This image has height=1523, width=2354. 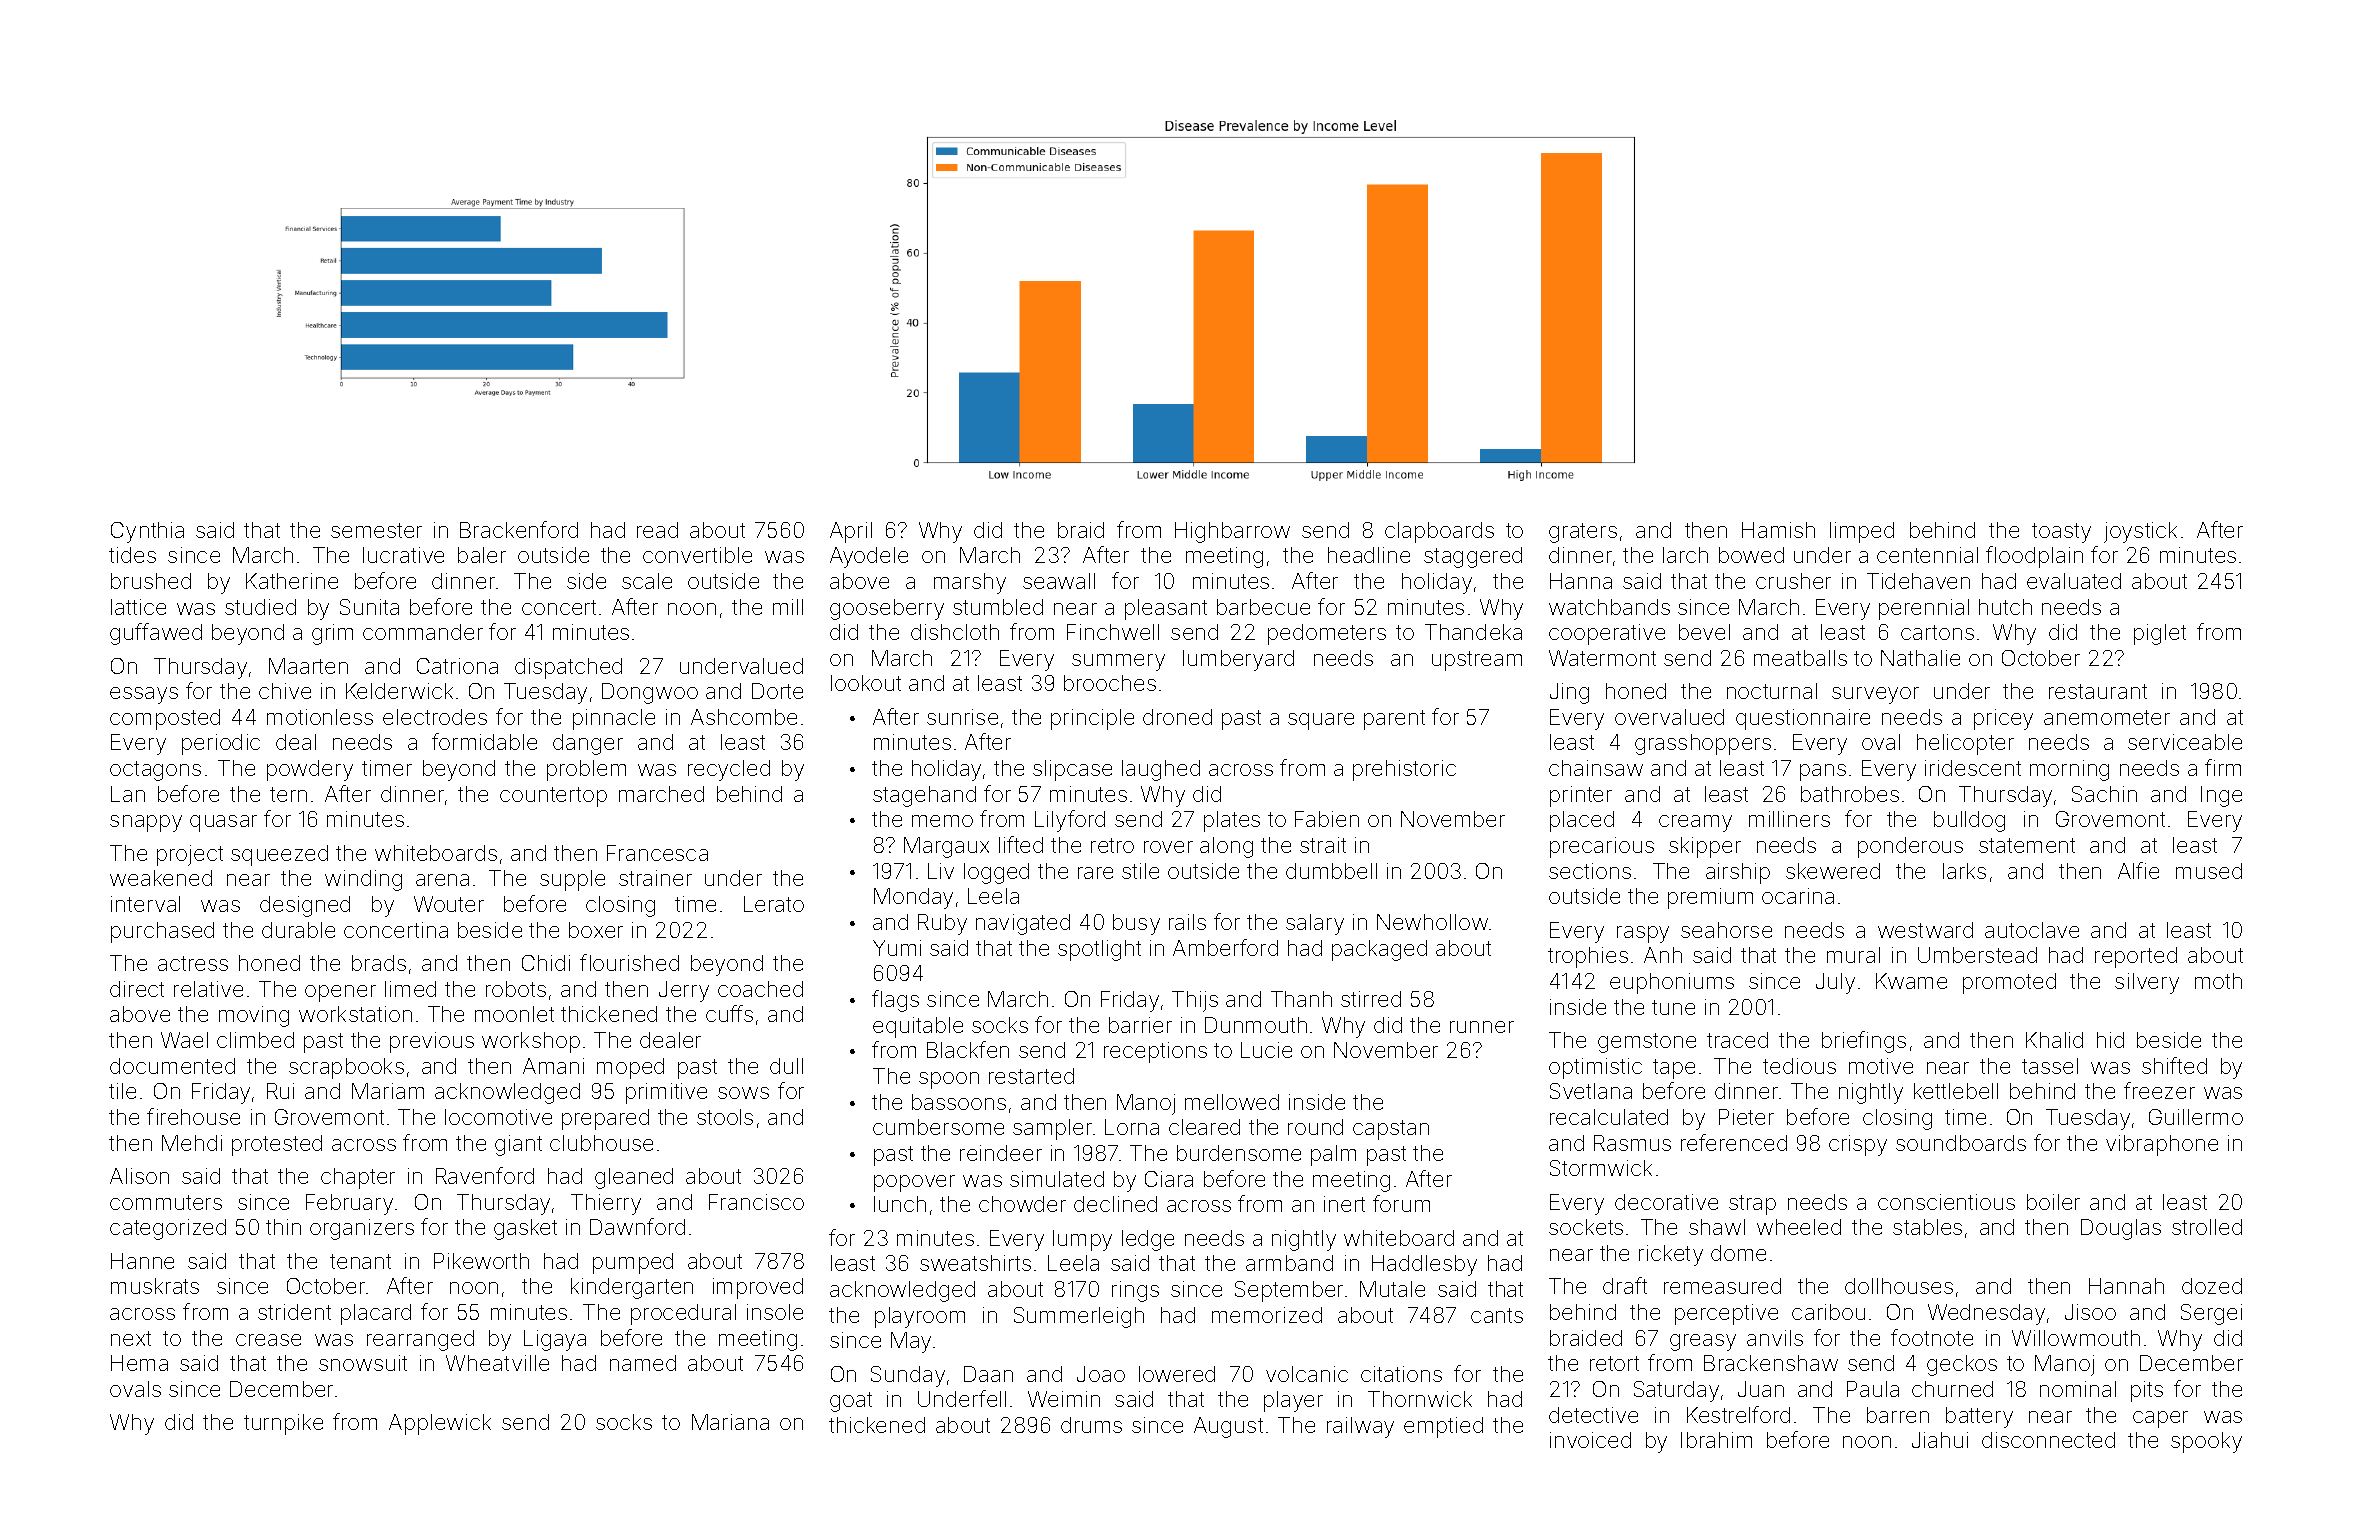 What do you see at coordinates (1082, 1240) in the image?
I see `lumpy` at bounding box center [1082, 1240].
